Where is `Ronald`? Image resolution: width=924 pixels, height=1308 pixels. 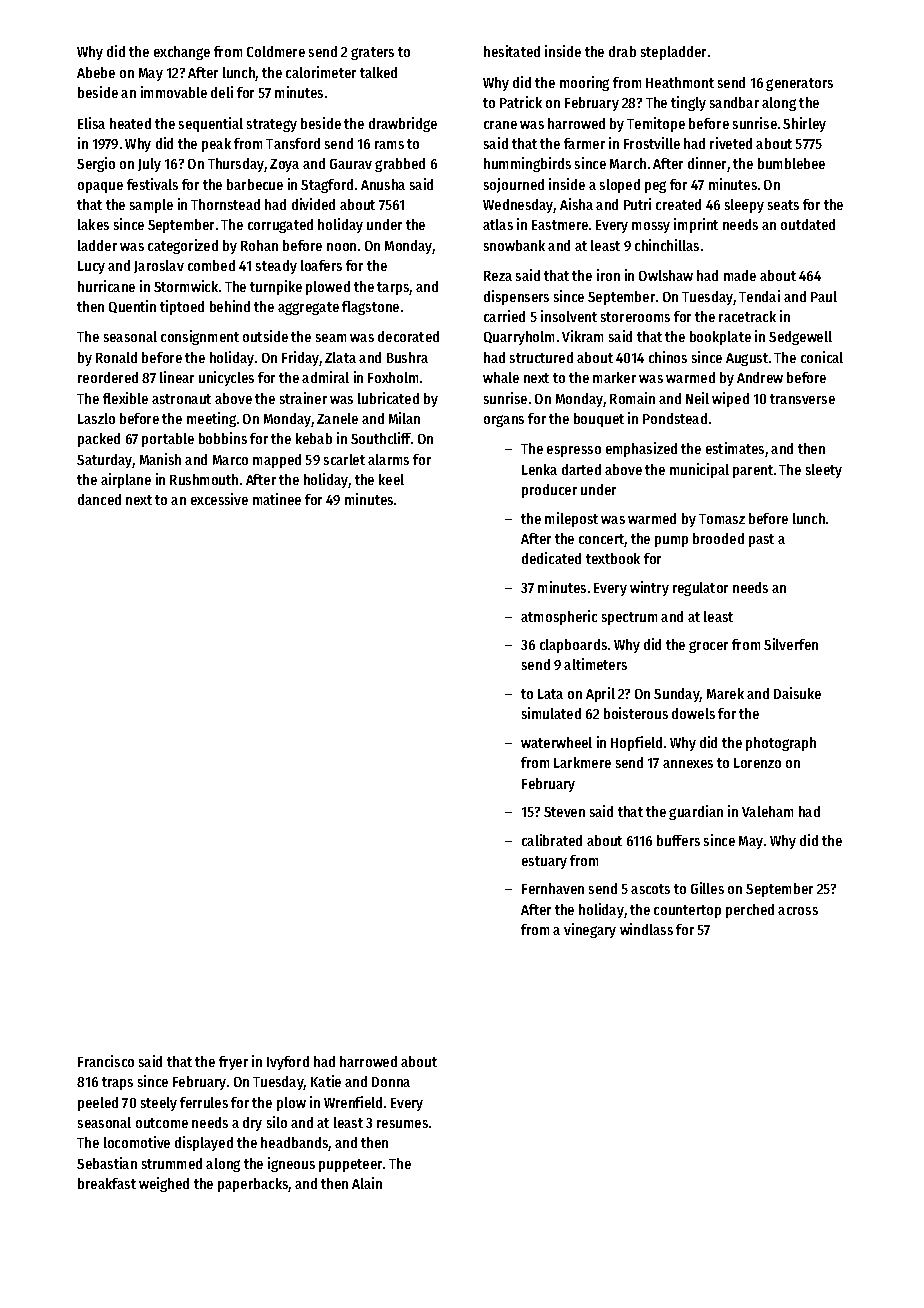
Ronald is located at coordinates (116, 357).
